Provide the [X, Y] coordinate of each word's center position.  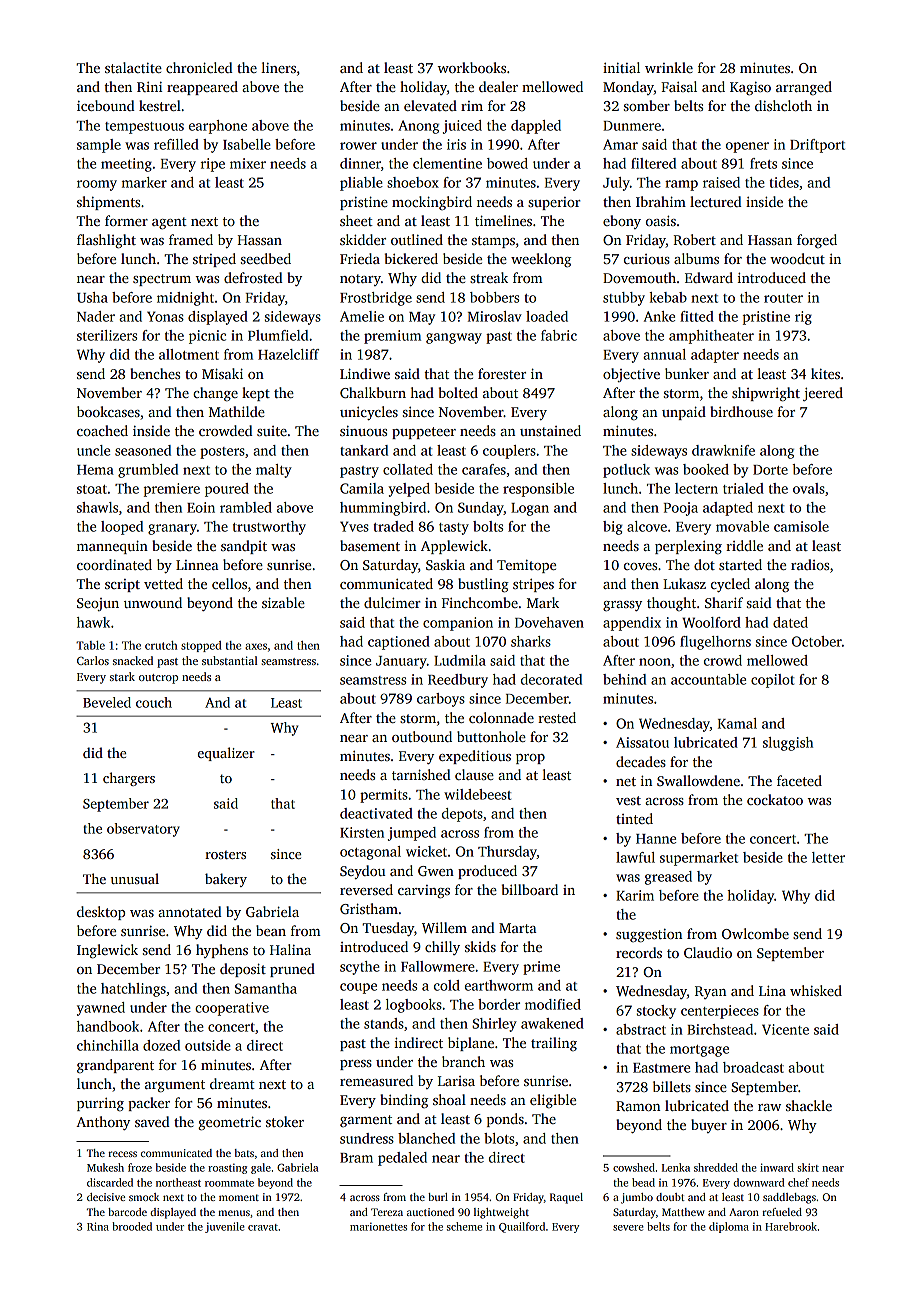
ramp [681, 185]
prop [530, 759]
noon [655, 662]
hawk [93, 622]
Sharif [724, 602]
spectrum [162, 280]
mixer [248, 163]
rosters [225, 854]
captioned [399, 643]
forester [502, 373]
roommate [229, 1183]
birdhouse [741, 411]
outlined [417, 239]
